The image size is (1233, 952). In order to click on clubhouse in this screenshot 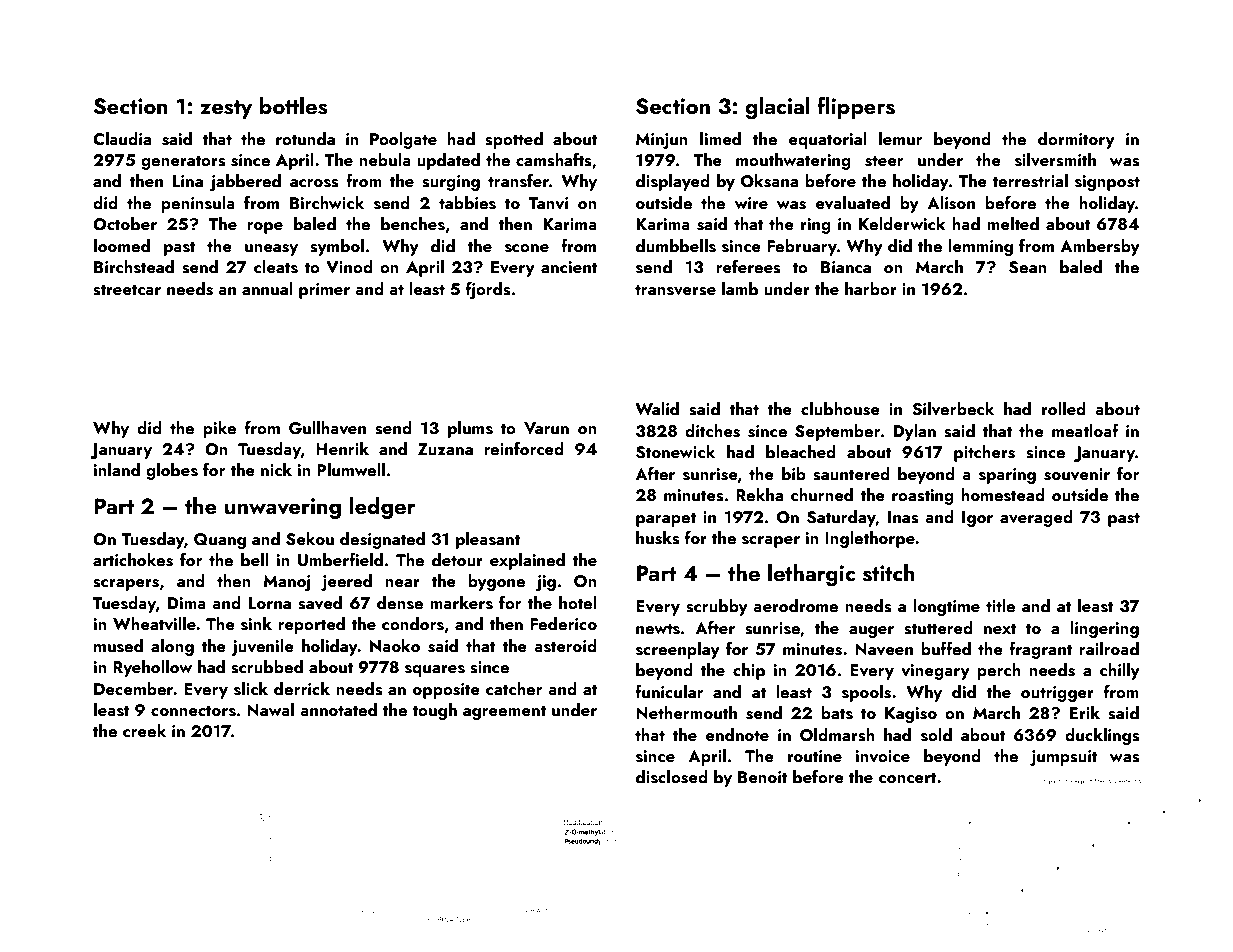, I will do `click(840, 409)`.
